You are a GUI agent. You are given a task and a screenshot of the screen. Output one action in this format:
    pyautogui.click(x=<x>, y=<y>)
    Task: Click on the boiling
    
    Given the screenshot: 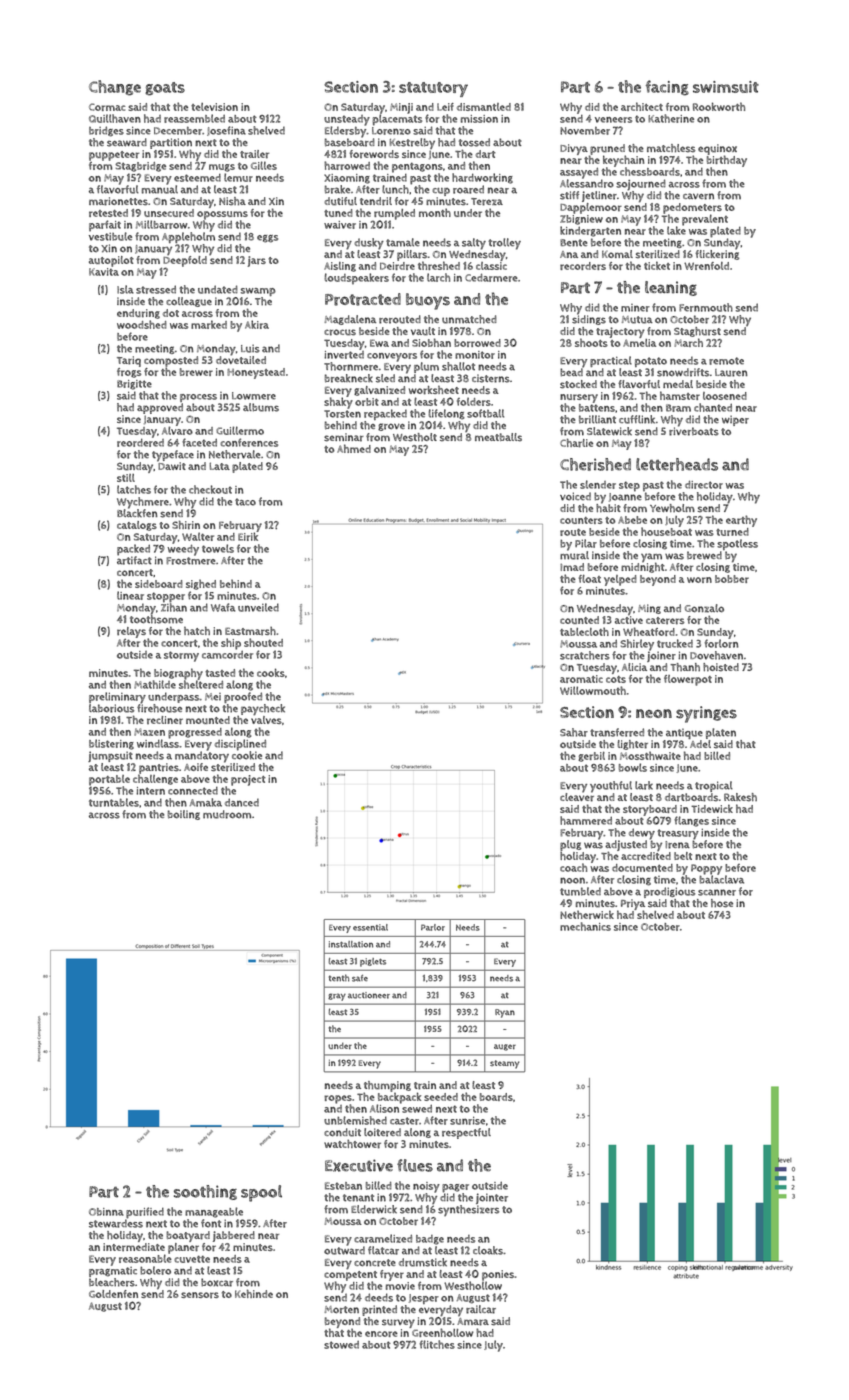 What is the action you would take?
    pyautogui.click(x=184, y=815)
